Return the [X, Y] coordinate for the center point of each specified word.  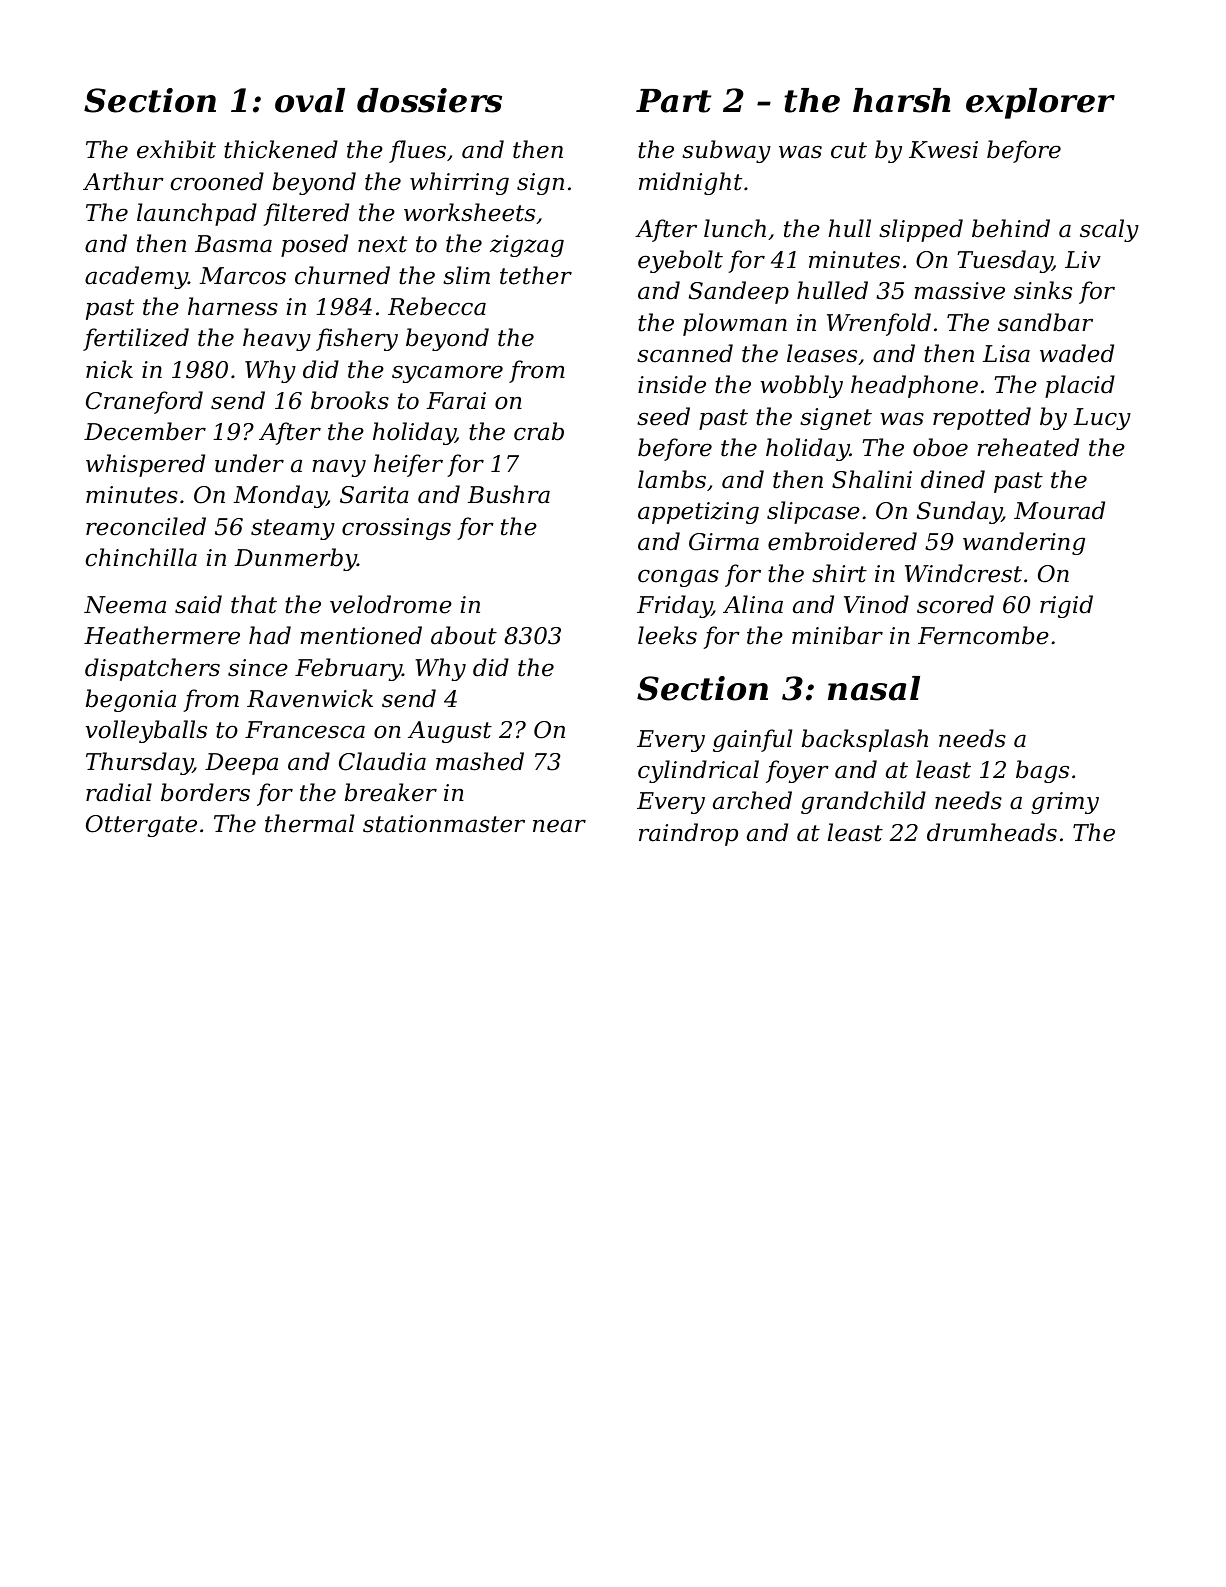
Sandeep [739, 292]
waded [1077, 353]
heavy [277, 339]
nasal [874, 688]
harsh [902, 100]
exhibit [176, 149]
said [198, 604]
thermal [309, 823]
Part [673, 101]
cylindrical [698, 771]
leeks [667, 635]
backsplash [865, 740]
